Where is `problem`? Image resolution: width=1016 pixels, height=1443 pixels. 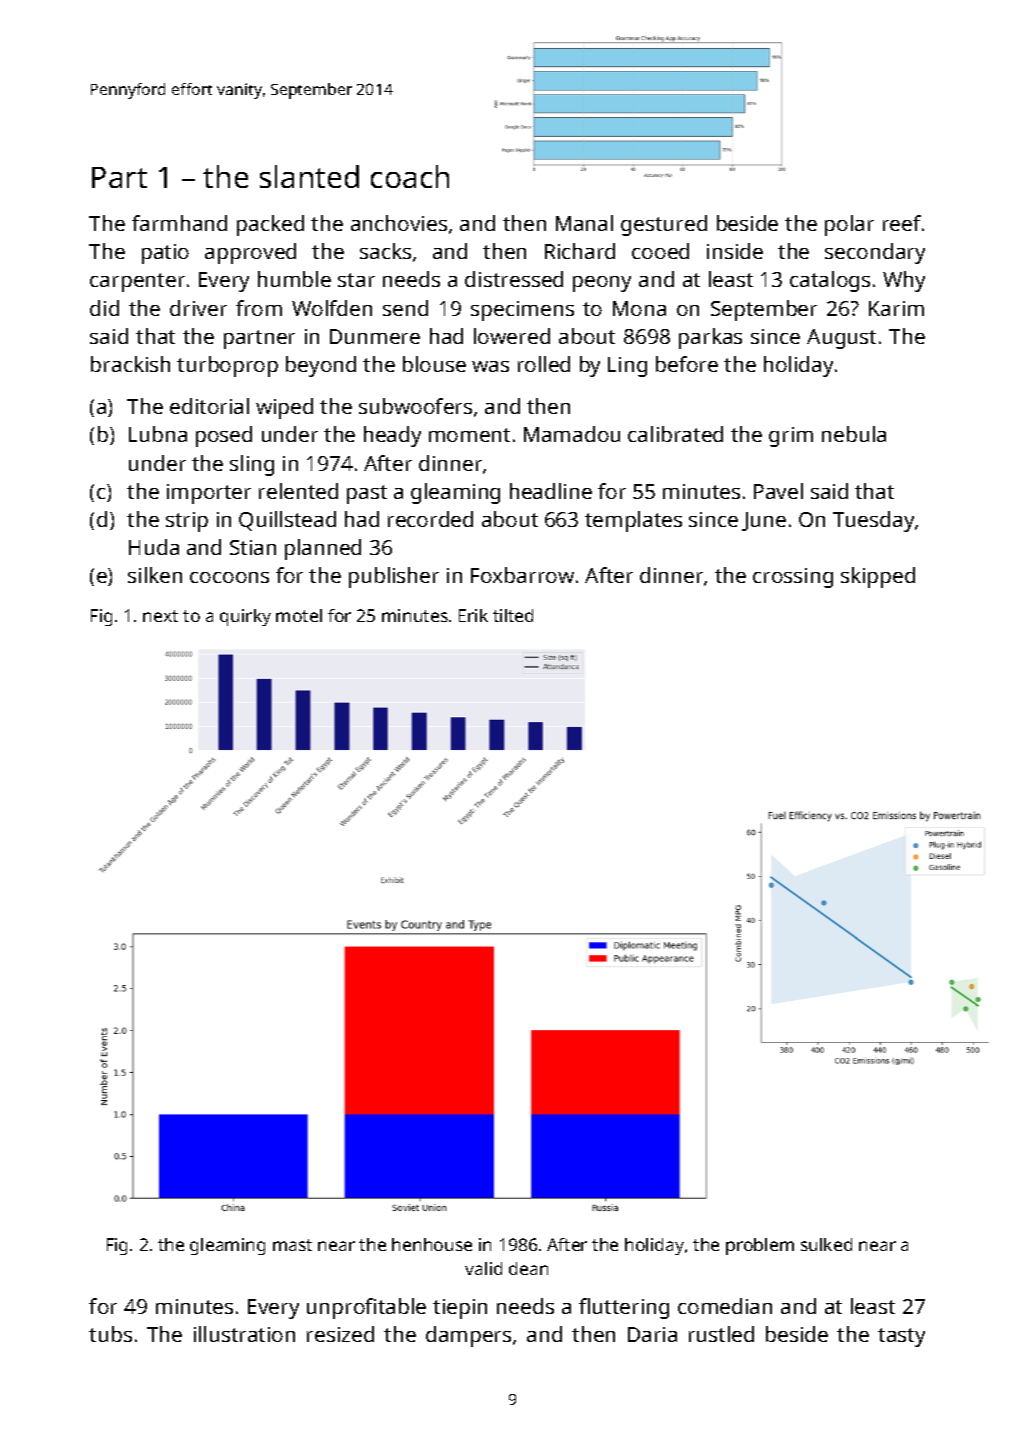 problem is located at coordinates (760, 1246).
